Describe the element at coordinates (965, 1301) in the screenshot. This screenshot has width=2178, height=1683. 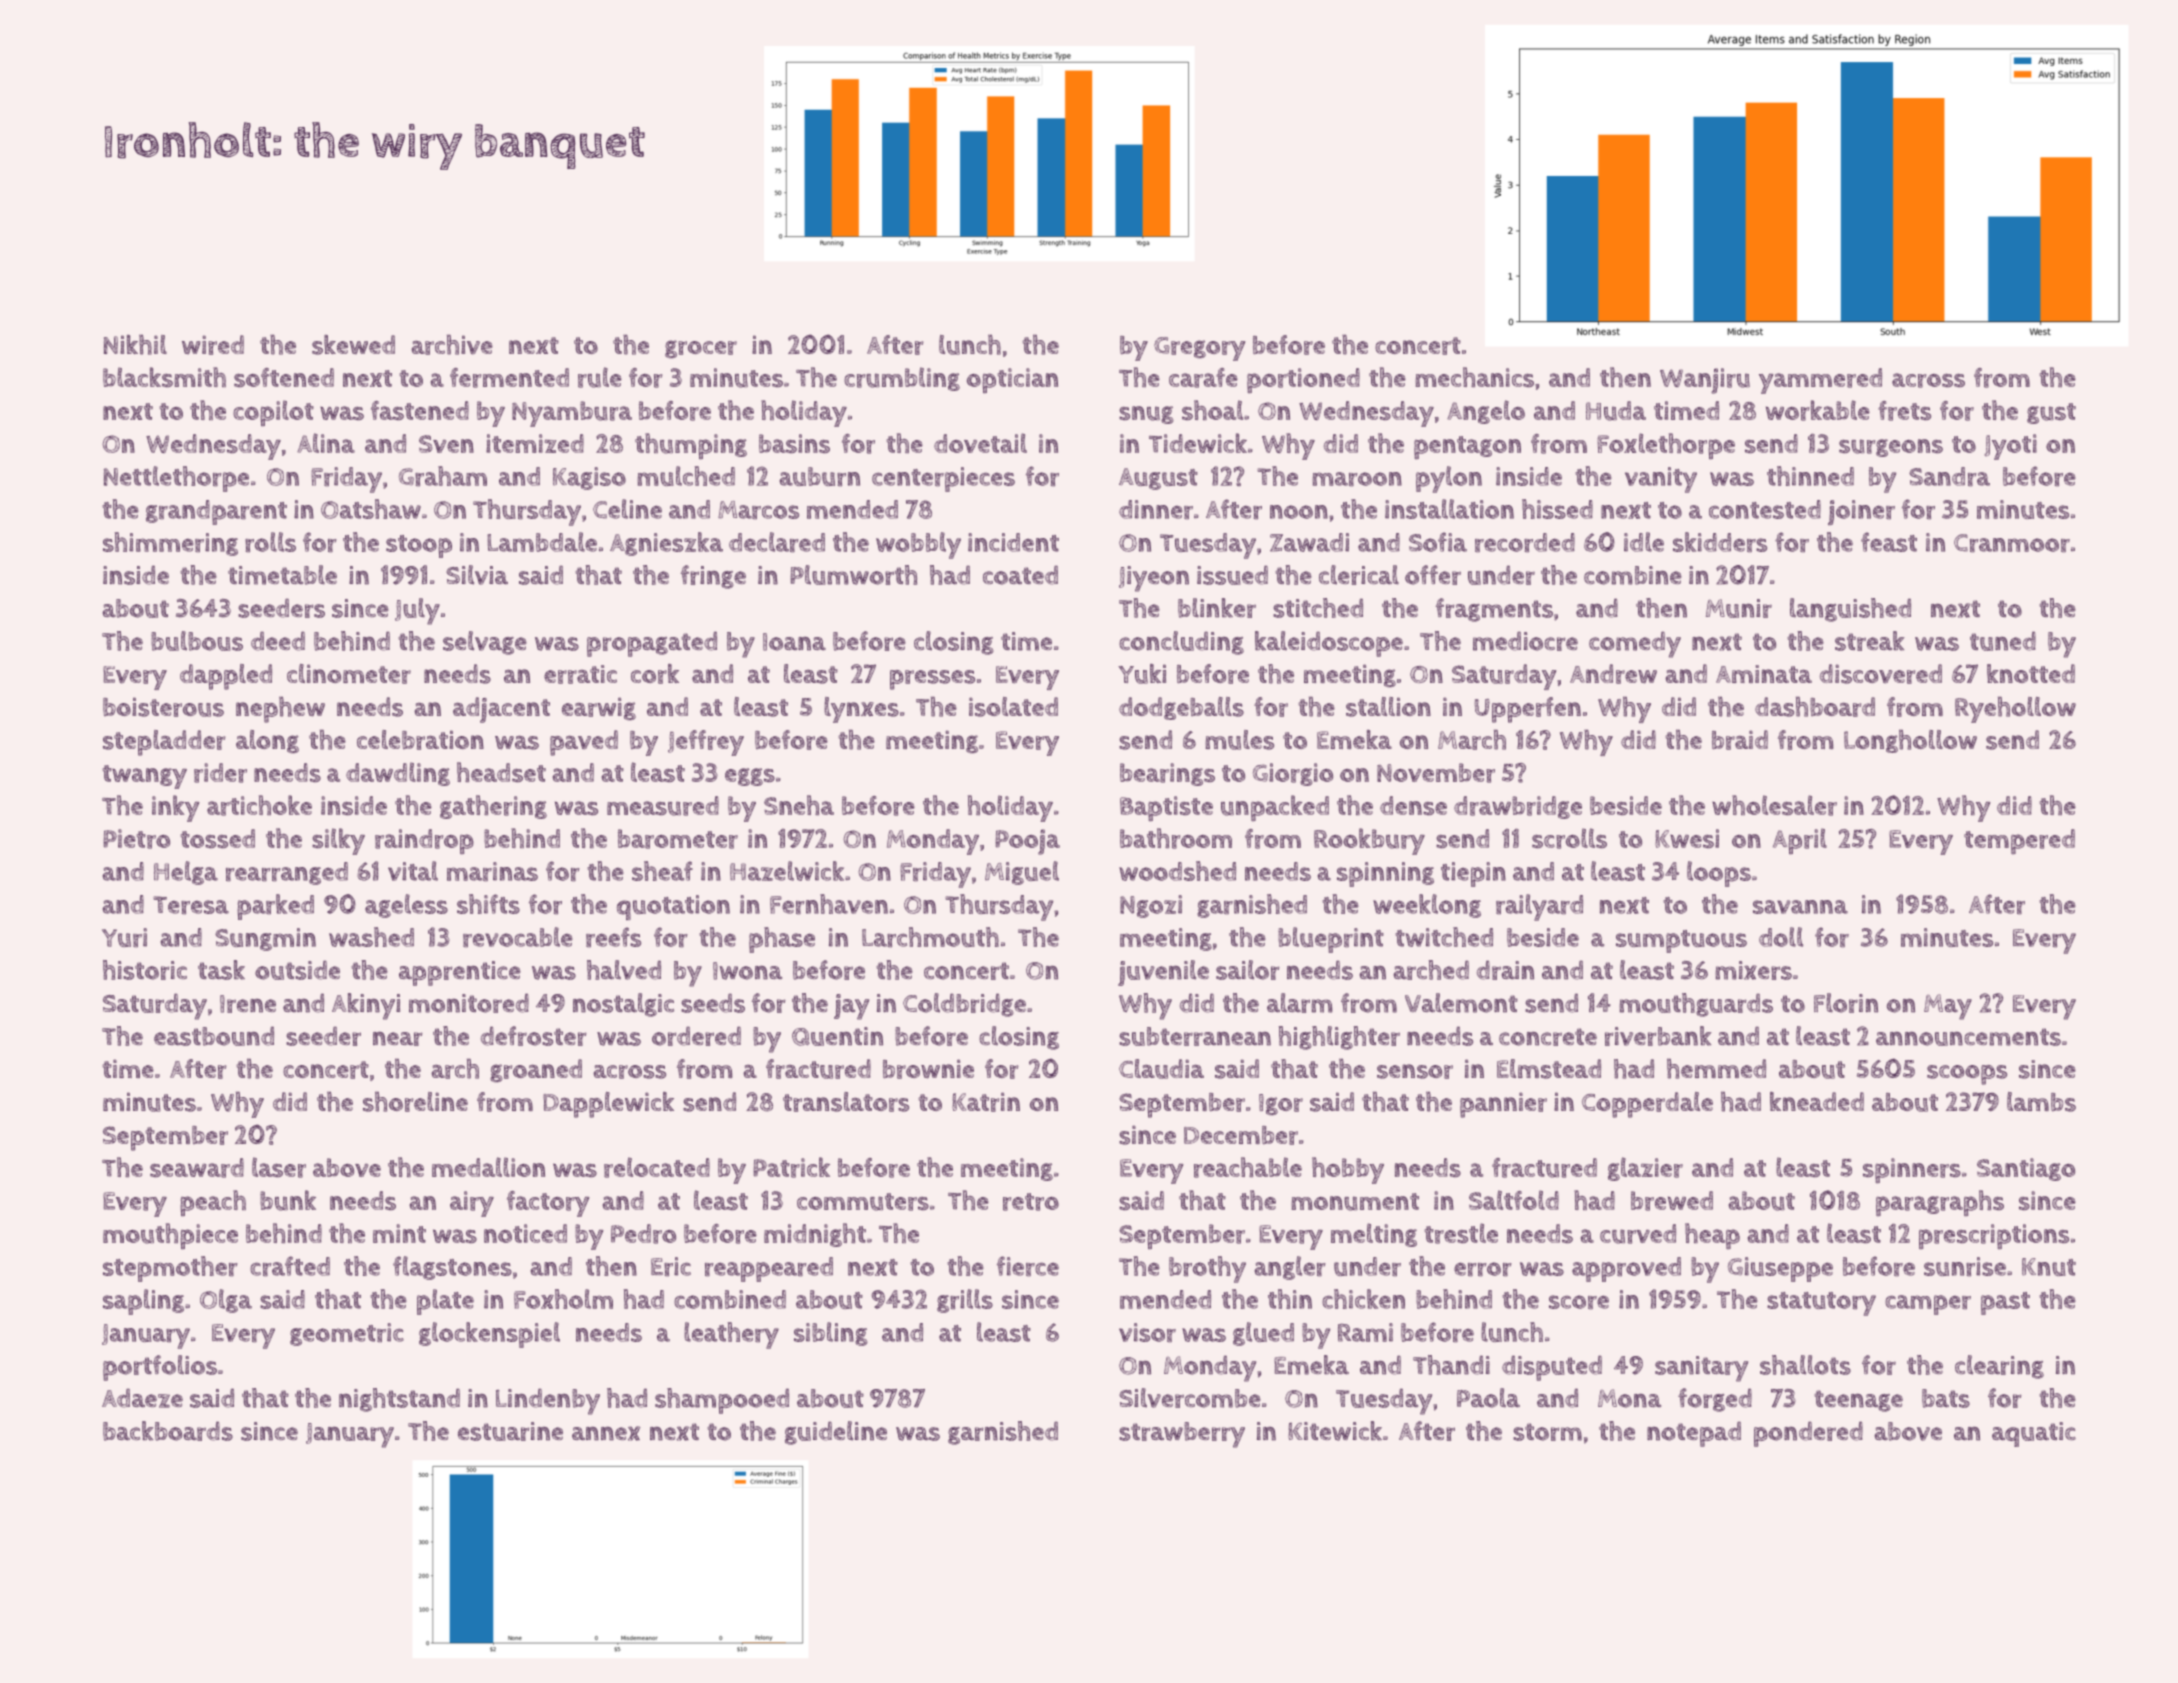
I see `grills` at that location.
